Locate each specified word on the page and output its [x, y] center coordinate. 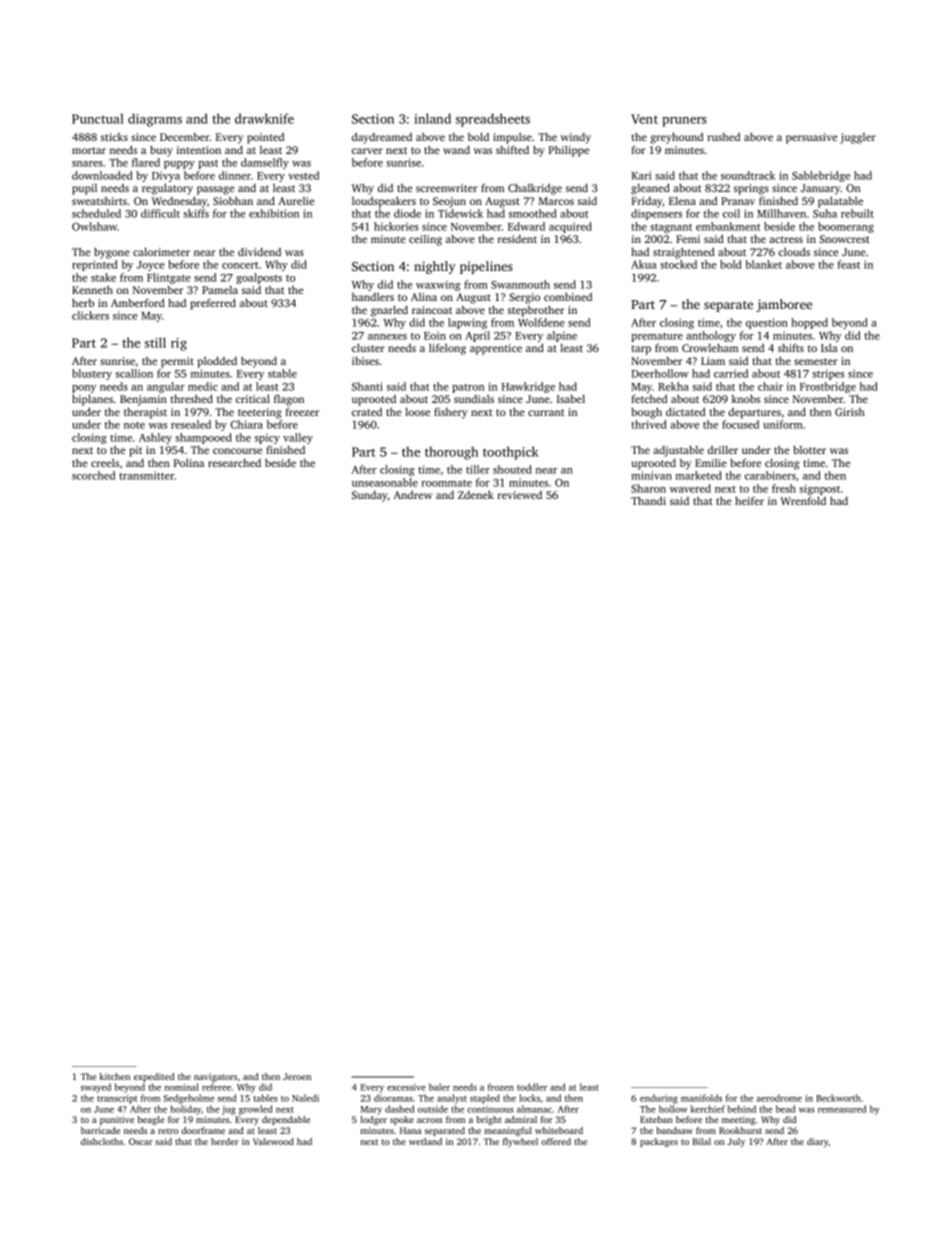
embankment [728, 226]
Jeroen [297, 1076]
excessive [406, 1087]
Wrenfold [803, 500]
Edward [526, 226]
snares [87, 164]
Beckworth [838, 1098]
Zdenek [476, 494]
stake [103, 277]
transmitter [146, 475]
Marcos [556, 201]
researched [234, 463]
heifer [749, 500]
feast [848, 264]
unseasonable [385, 482]
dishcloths [102, 1141]
